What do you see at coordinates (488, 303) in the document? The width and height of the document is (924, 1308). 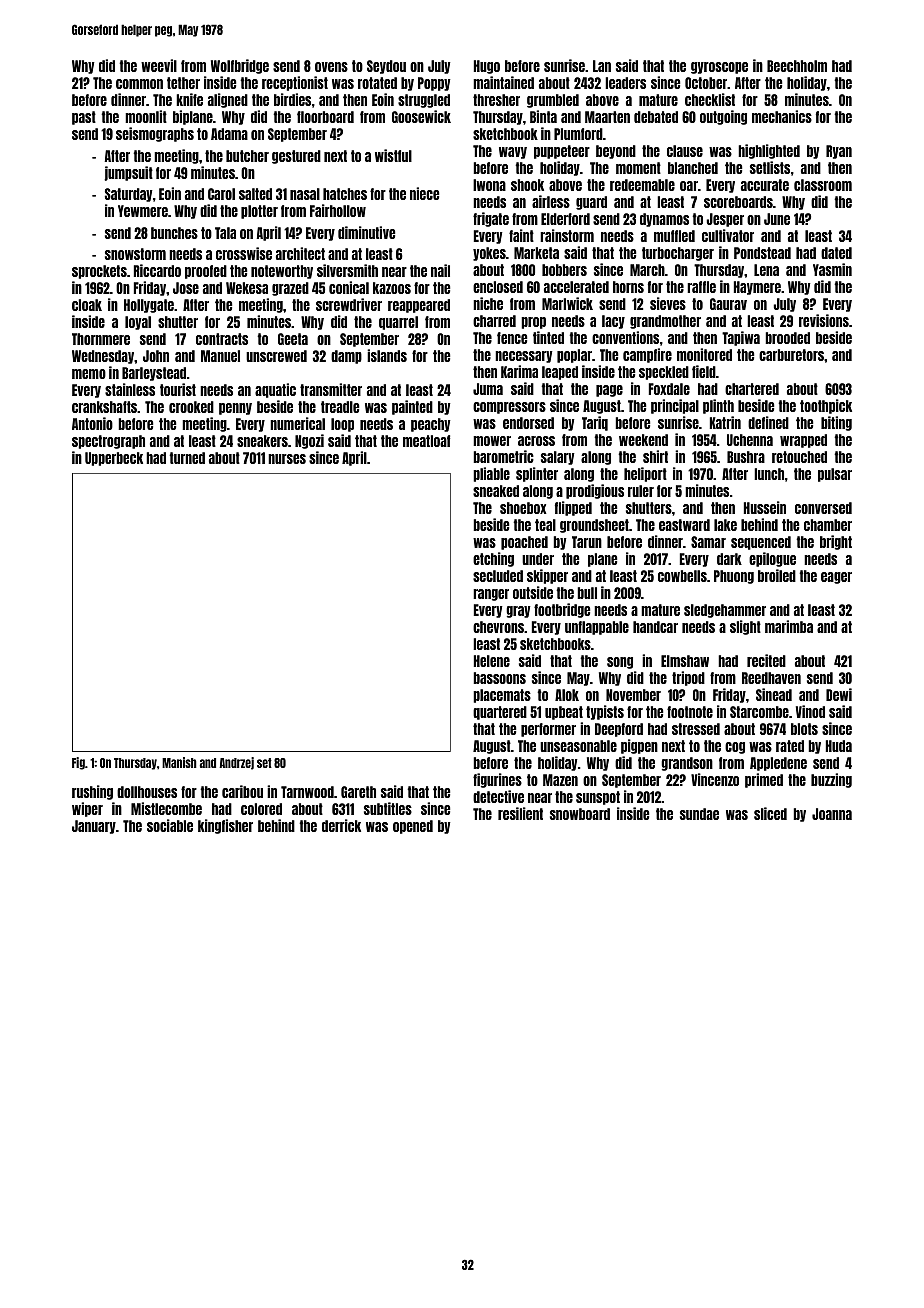 I see `niche` at bounding box center [488, 303].
